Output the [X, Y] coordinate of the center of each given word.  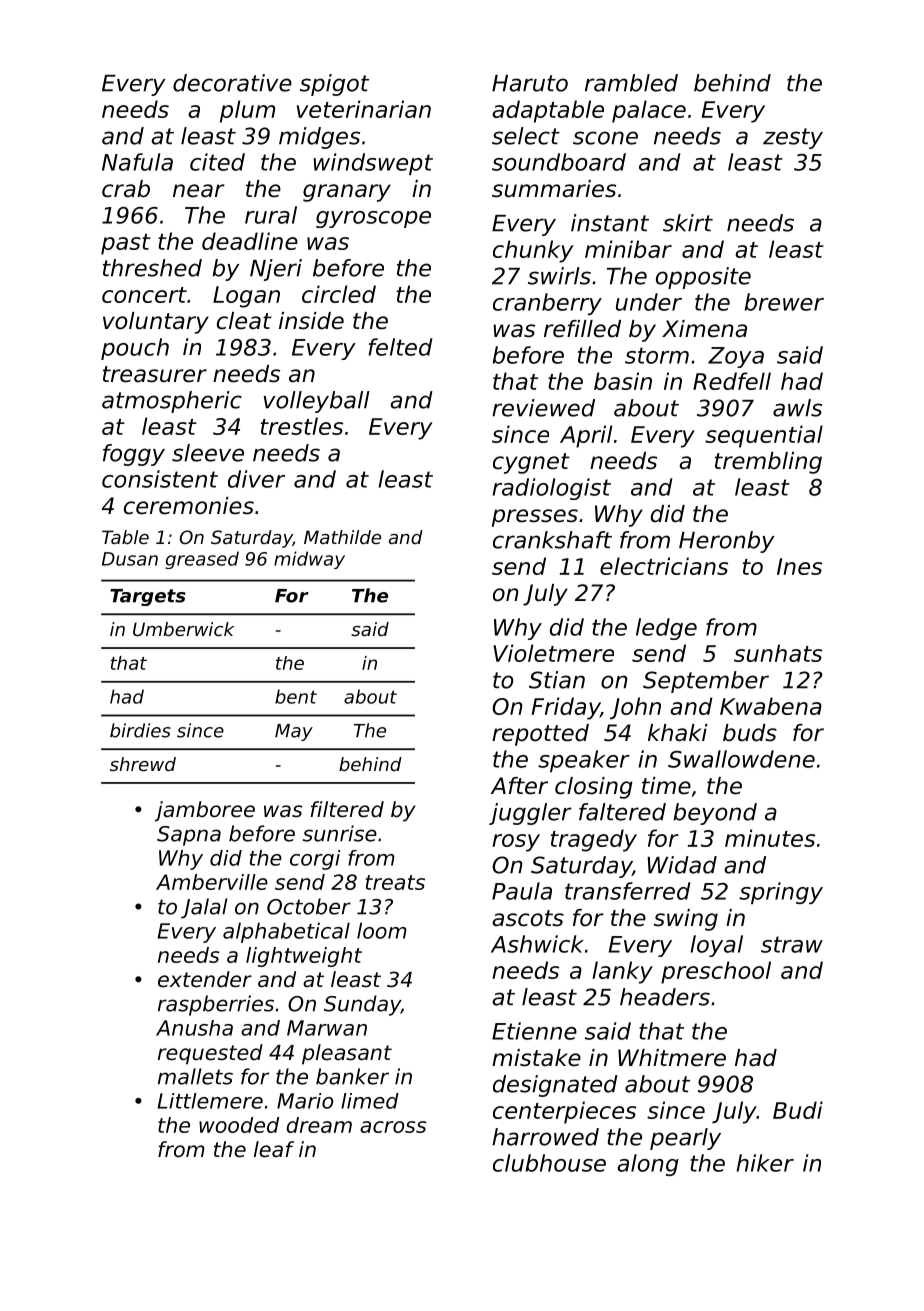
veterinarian [364, 109]
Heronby [727, 542]
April [586, 436]
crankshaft [552, 540]
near [199, 191]
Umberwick [183, 629]
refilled [582, 329]
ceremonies [189, 506]
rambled [631, 83]
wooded [239, 1125]
